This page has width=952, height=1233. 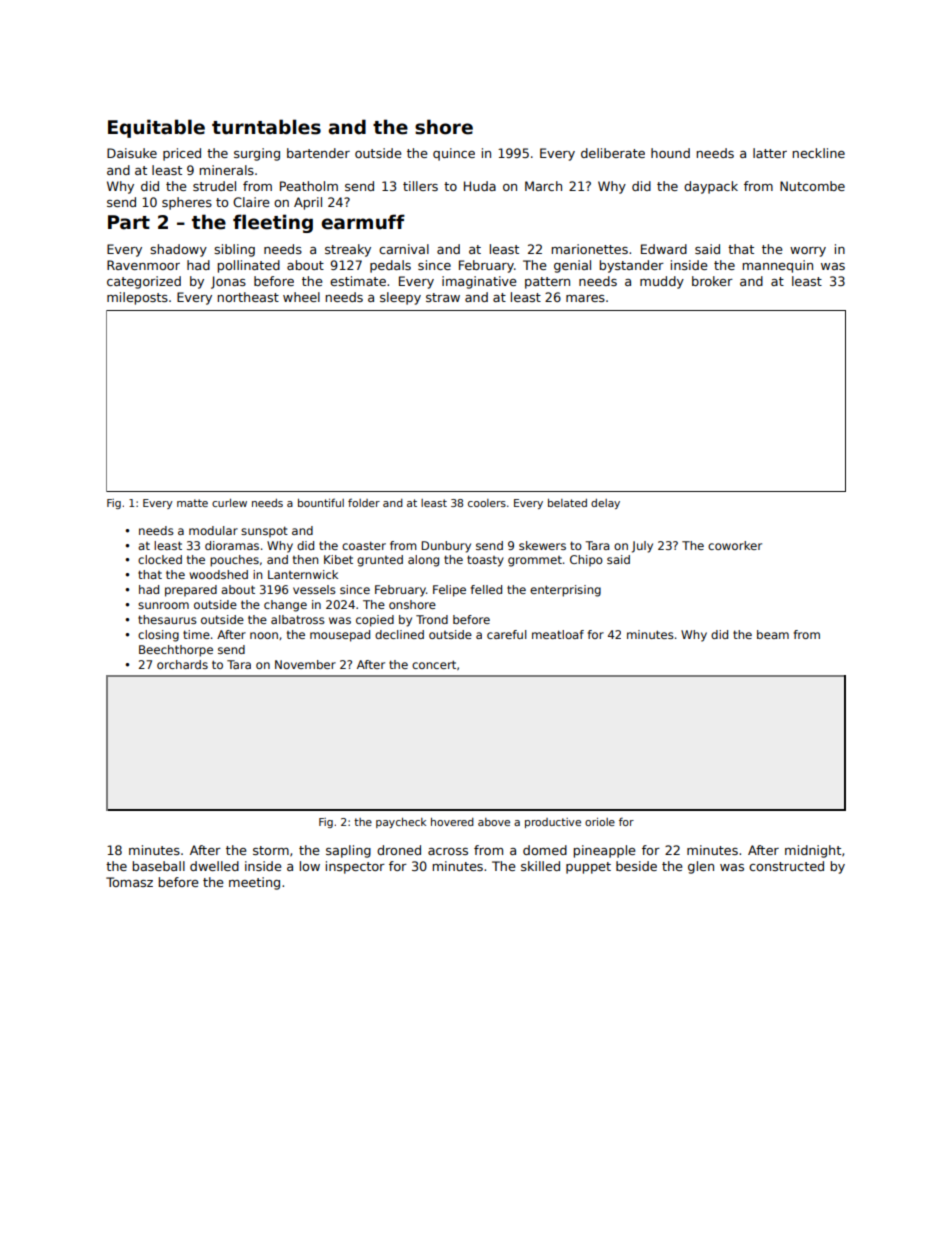 What do you see at coordinates (613, 153) in the page?
I see `deliberate` at bounding box center [613, 153].
